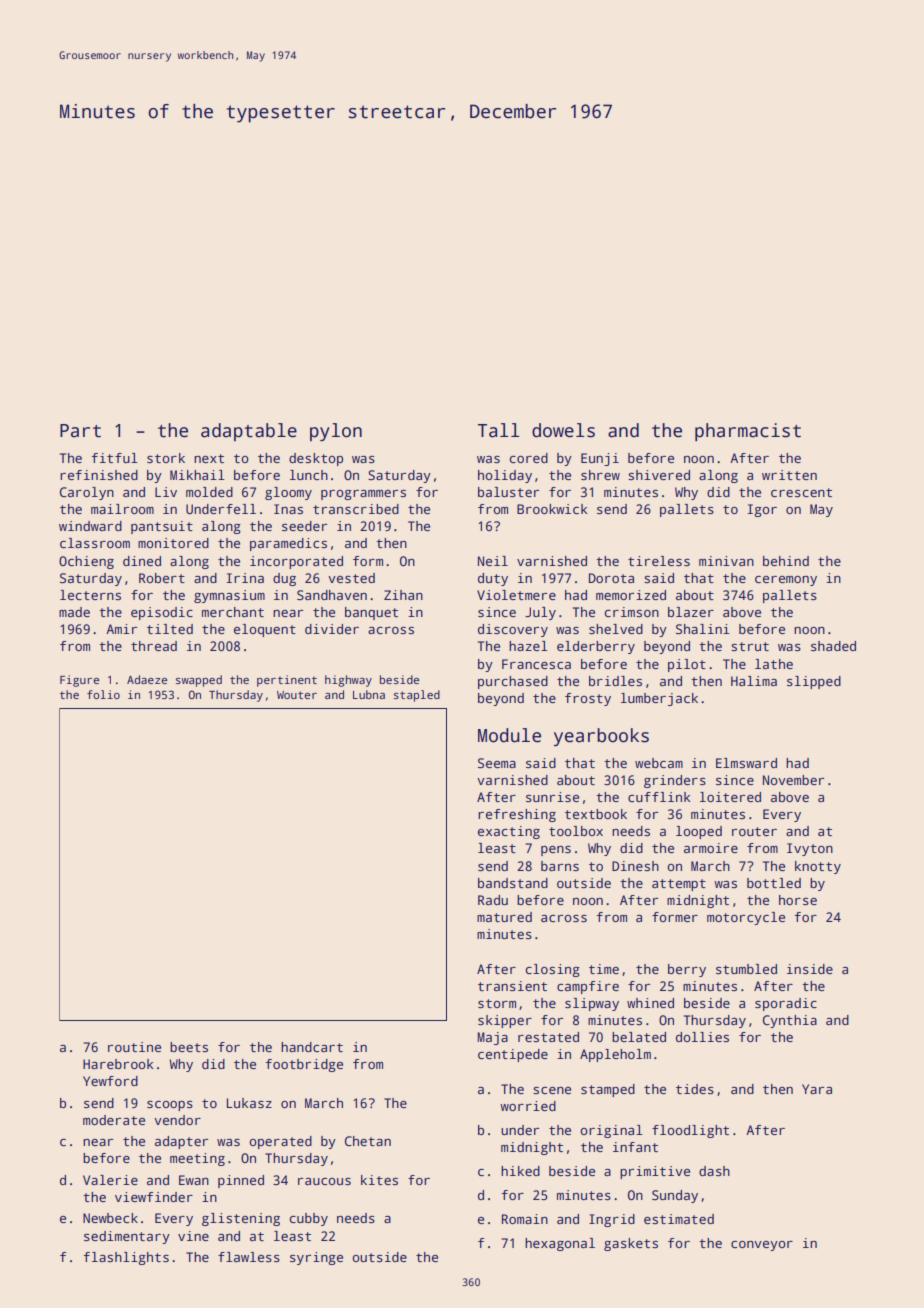 This document has height=1308, width=924. I want to click on molded, so click(209, 492).
